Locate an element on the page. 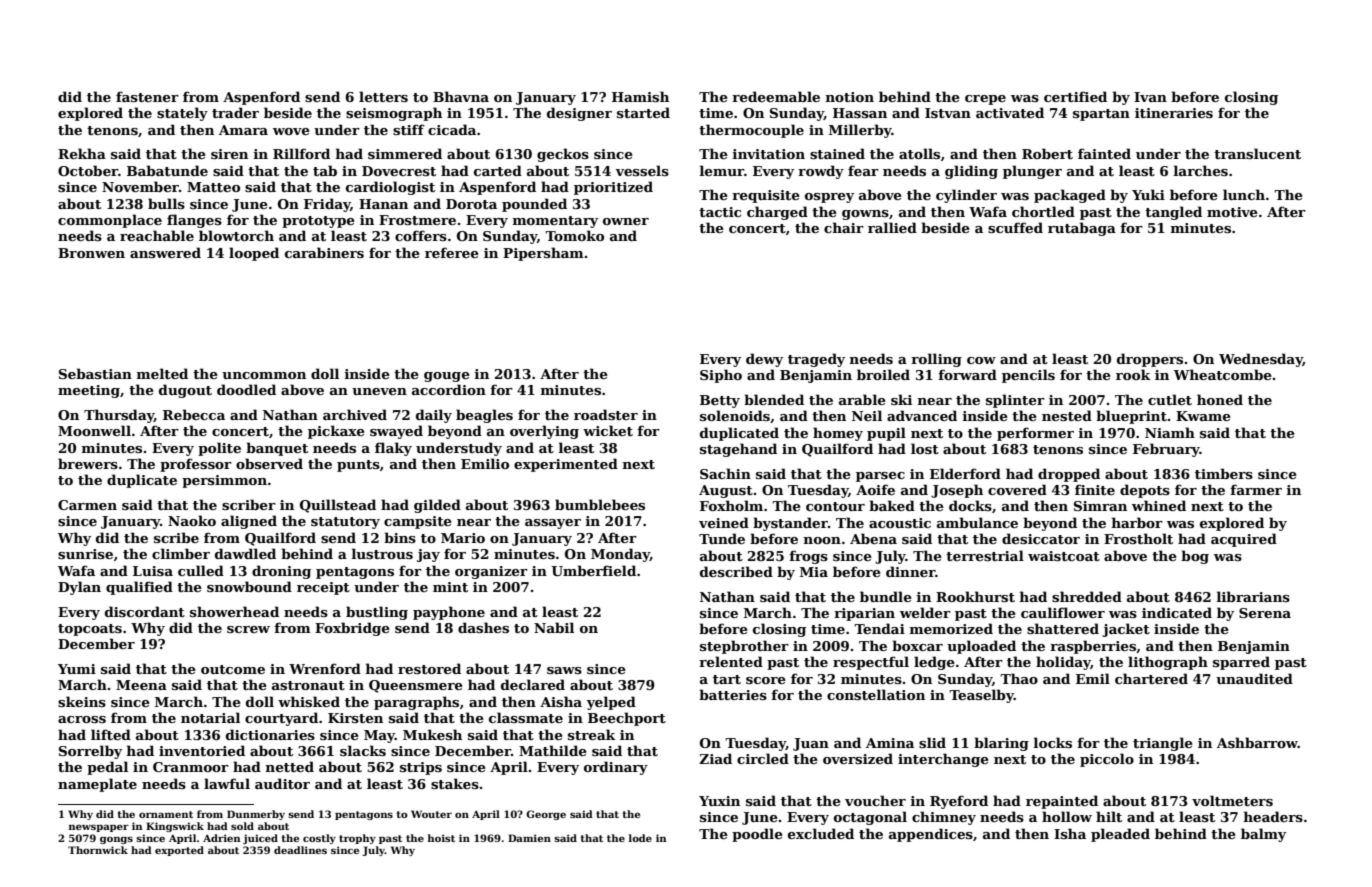  Thornwick is located at coordinates (98, 850).
